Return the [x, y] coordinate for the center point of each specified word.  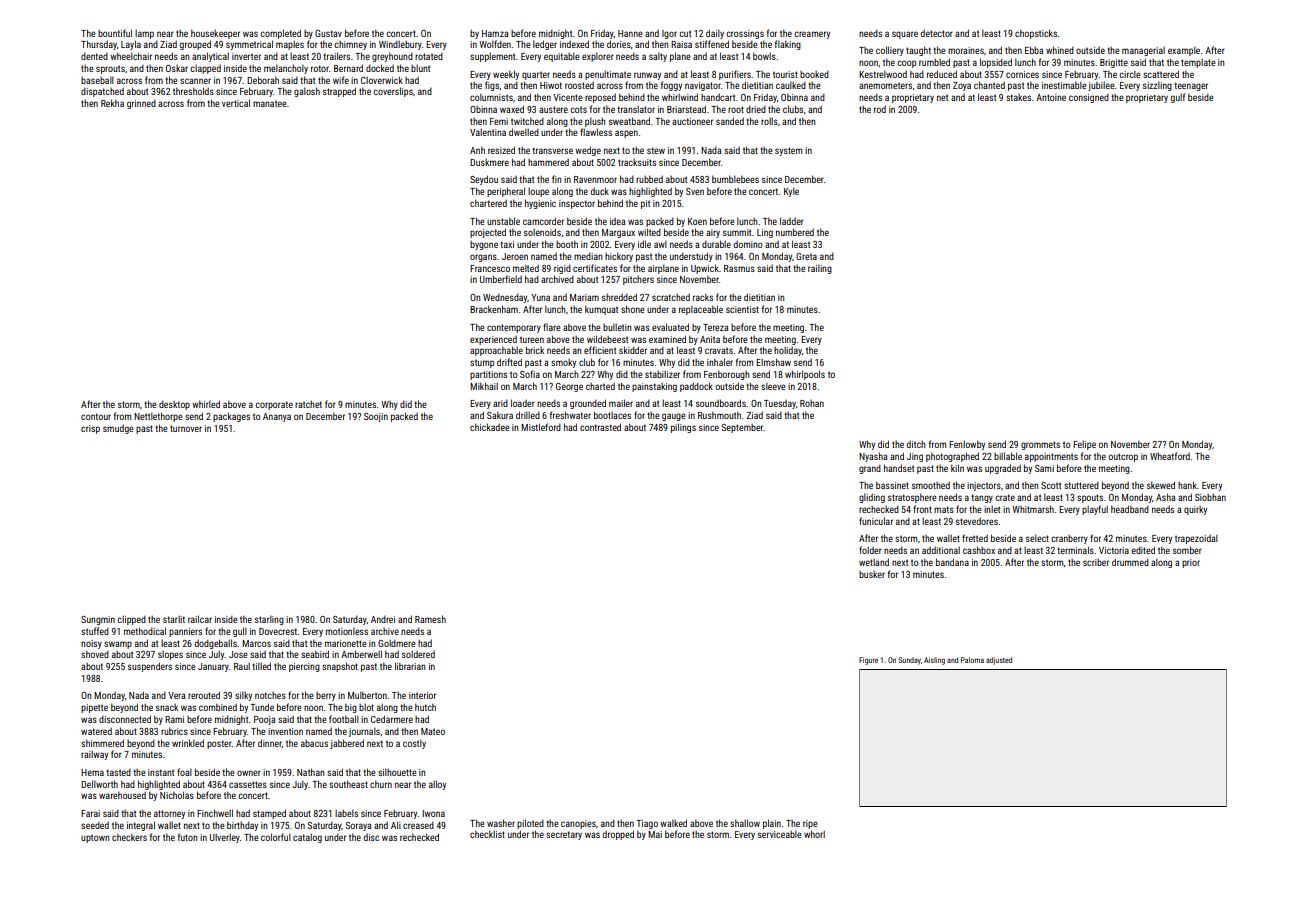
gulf [1177, 98]
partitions [488, 375]
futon [187, 837]
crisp [90, 429]
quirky [1195, 510]
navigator [703, 86]
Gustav [328, 33]
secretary [564, 835]
